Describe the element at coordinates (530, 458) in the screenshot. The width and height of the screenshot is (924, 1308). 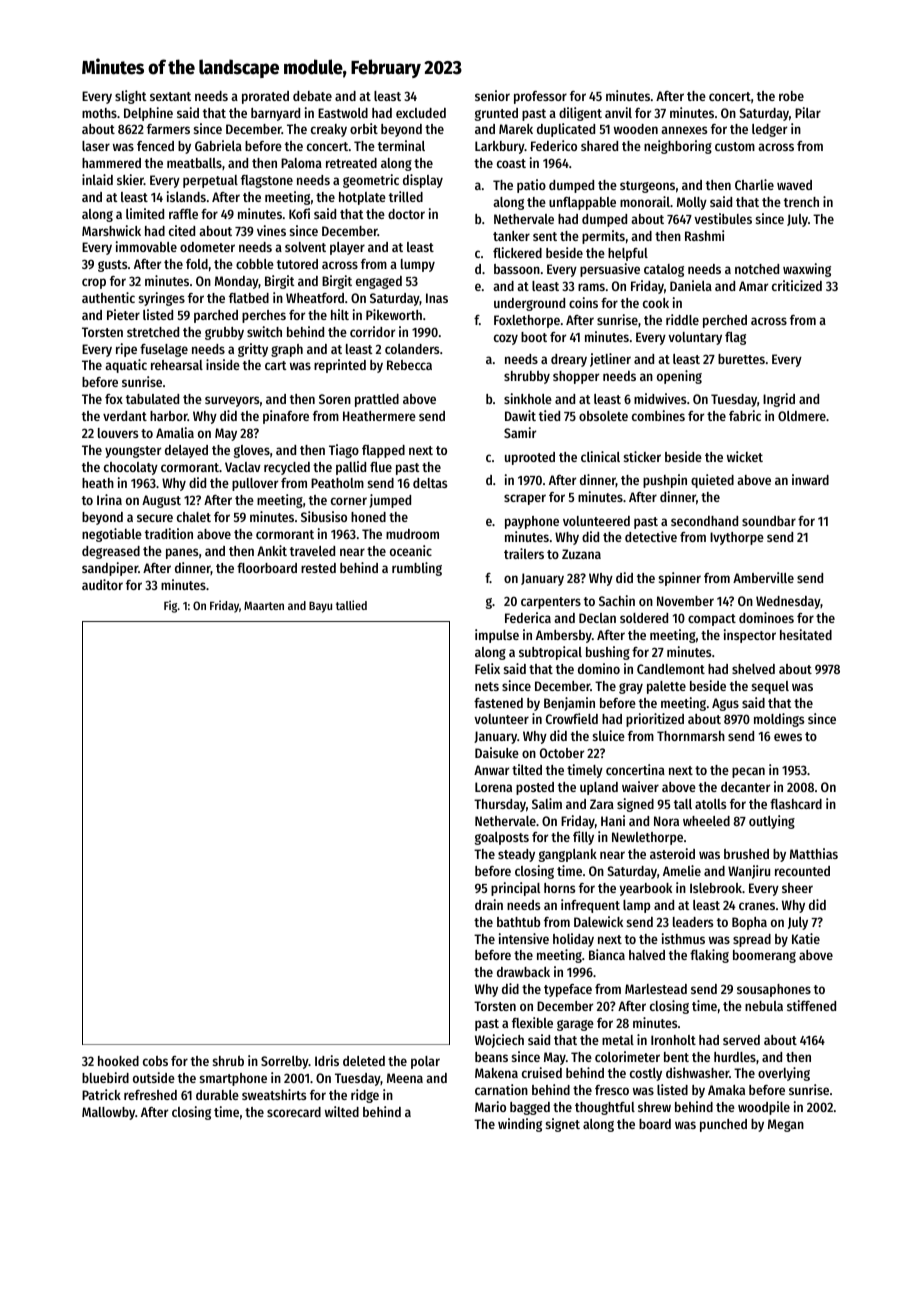
I see `uprooted` at that location.
